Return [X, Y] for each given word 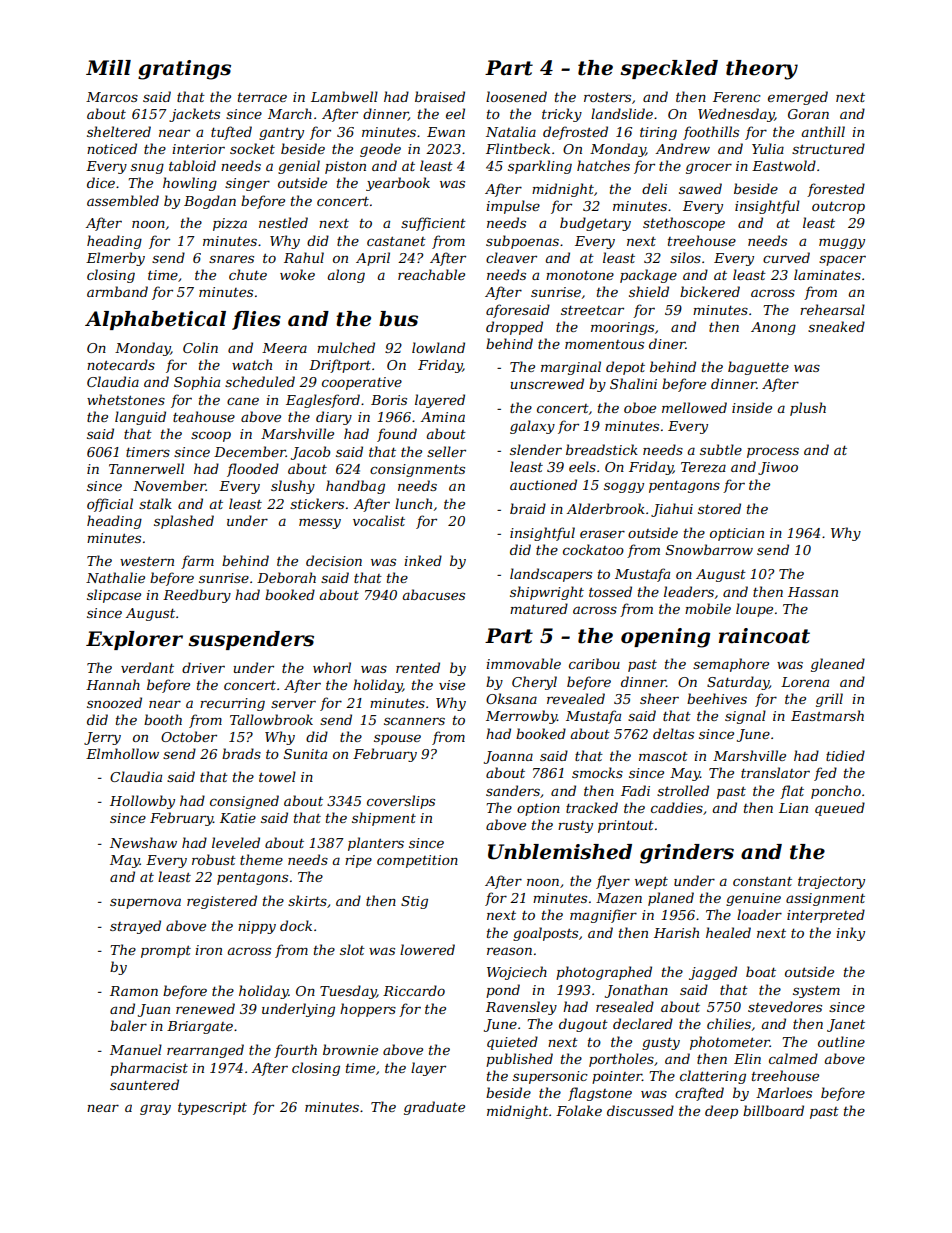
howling [190, 184]
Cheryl [534, 683]
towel [277, 776]
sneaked [836, 326]
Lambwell [344, 96]
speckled [669, 69]
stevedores [785, 1006]
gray [155, 1109]
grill [829, 700]
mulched [346, 347]
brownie [350, 1049]
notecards [121, 364]
